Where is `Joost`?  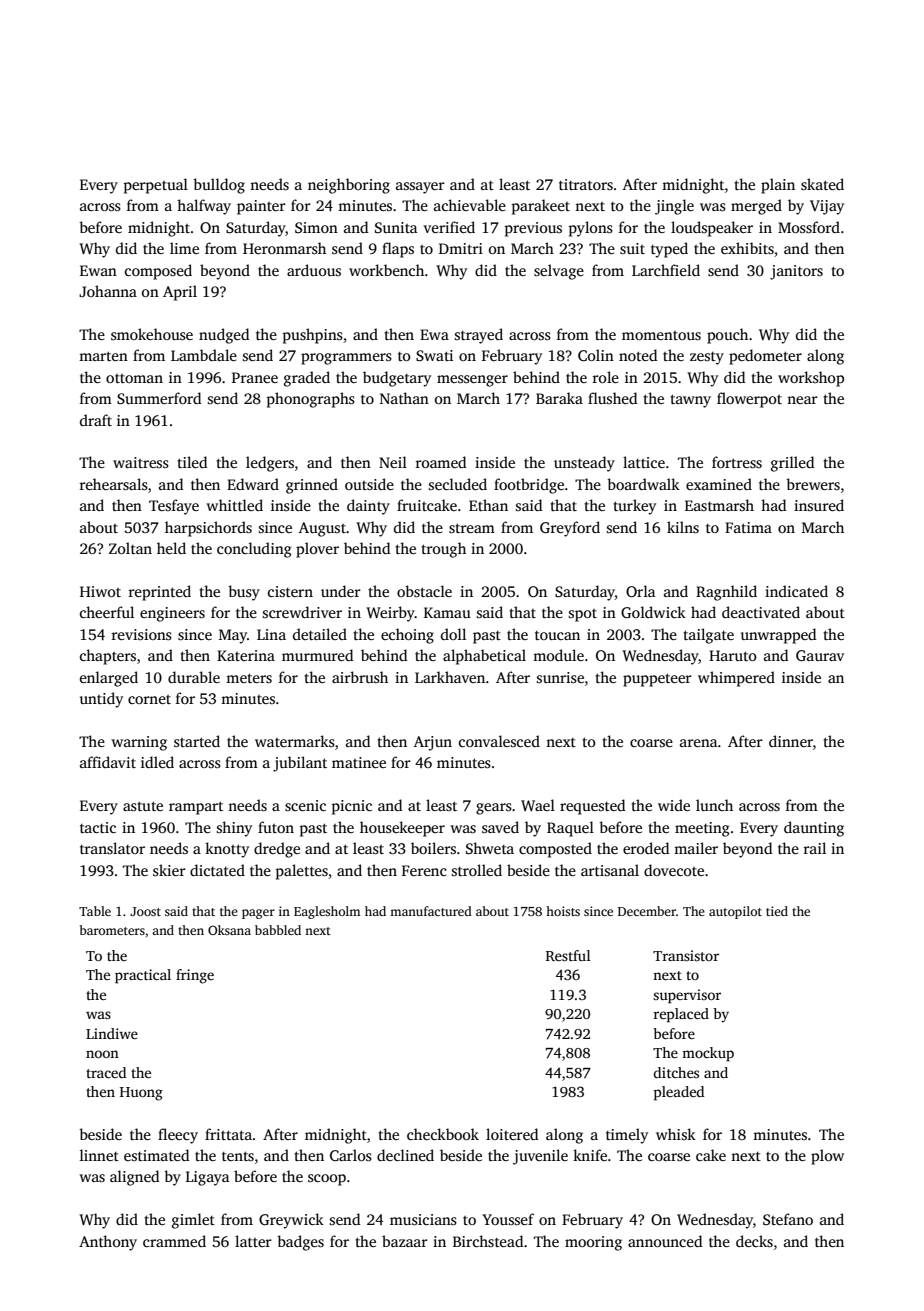 Joost is located at coordinates (145, 911).
